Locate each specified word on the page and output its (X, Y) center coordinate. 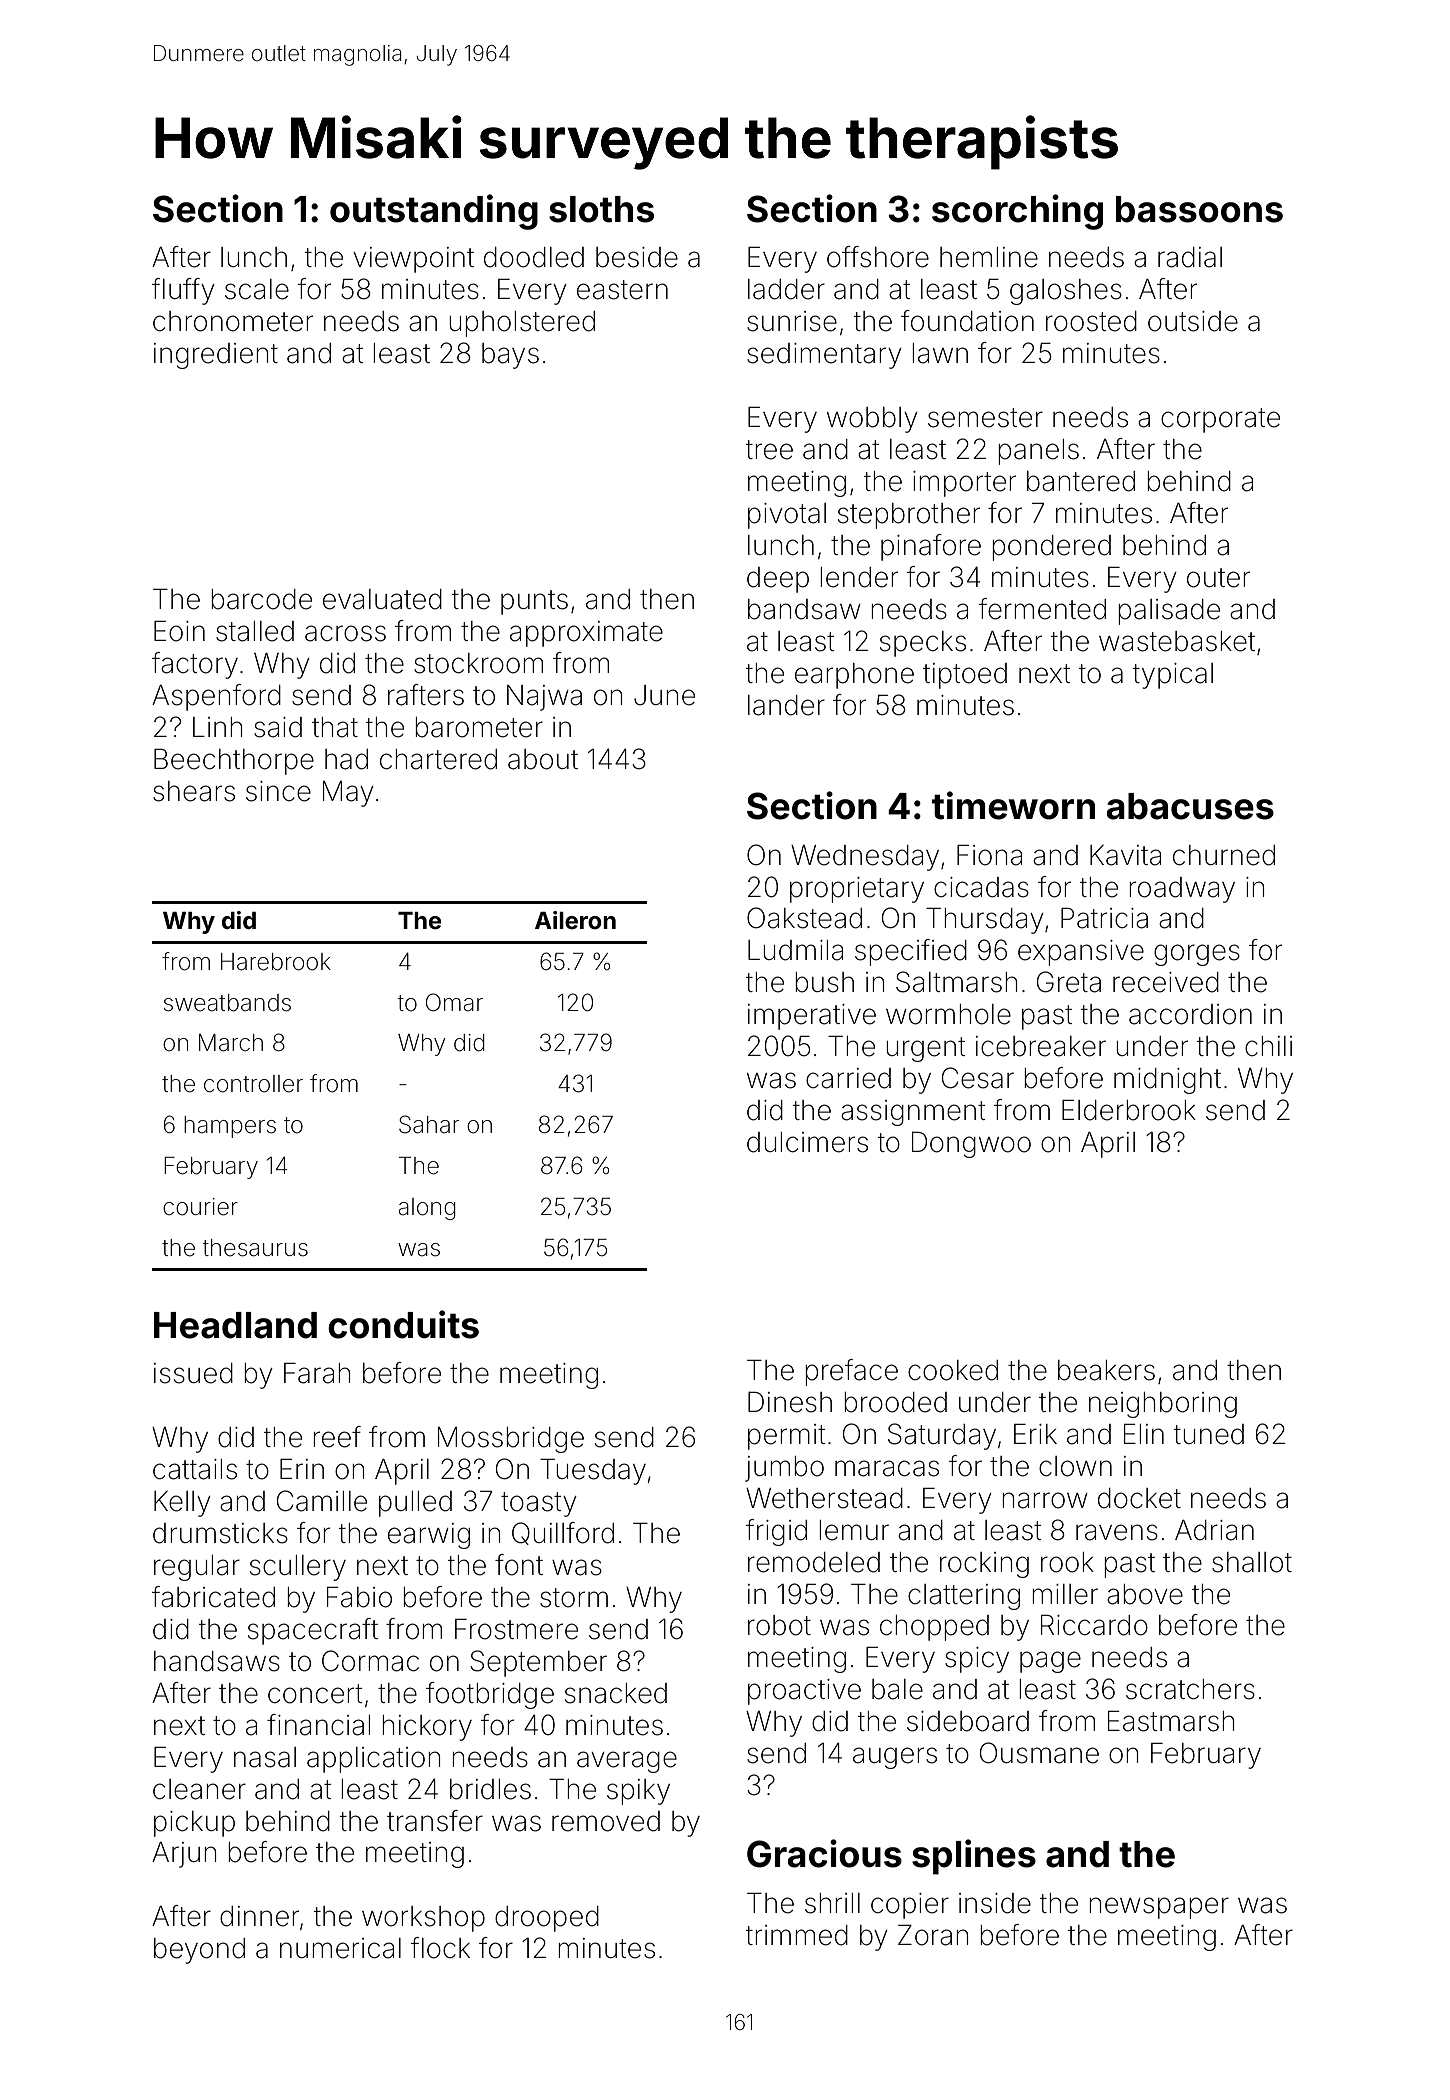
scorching (1017, 212)
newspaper (1159, 1908)
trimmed (797, 1935)
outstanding (434, 212)
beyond (199, 1951)
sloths (601, 209)
